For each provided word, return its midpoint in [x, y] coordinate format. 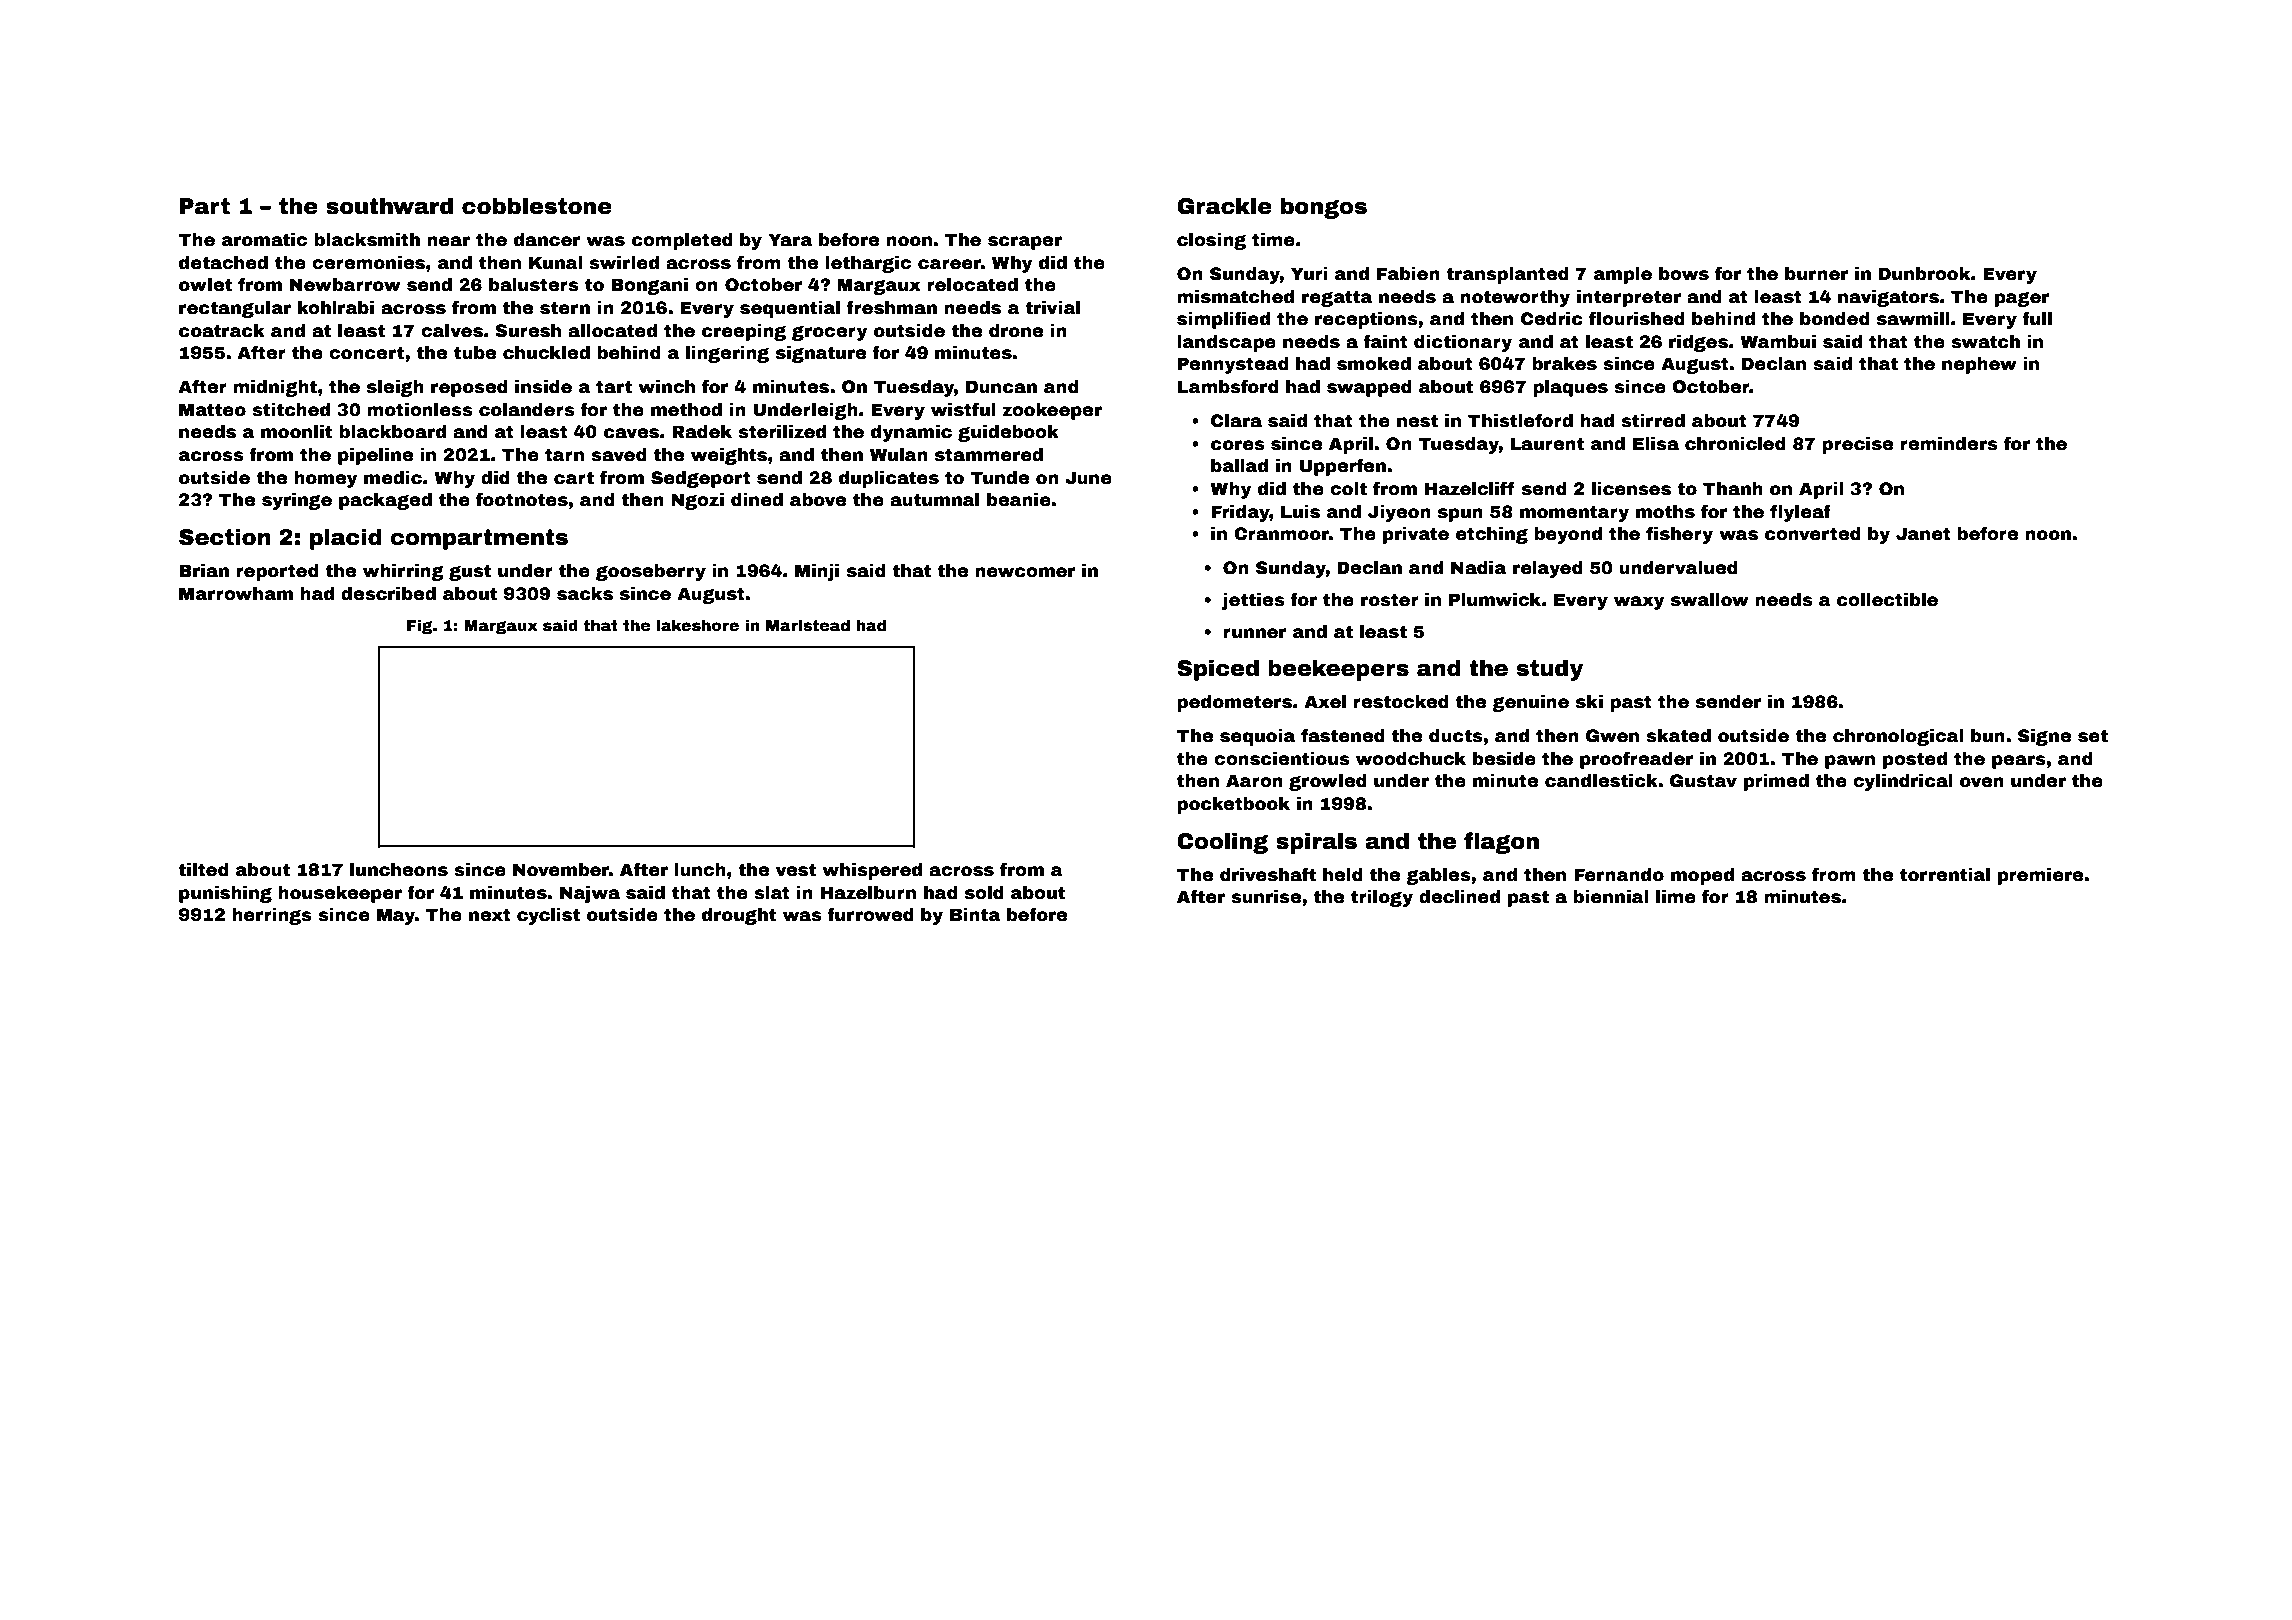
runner [1254, 633]
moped [1702, 876]
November [561, 870]
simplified [1223, 320]
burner [1816, 274]
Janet [1923, 534]
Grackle [1224, 206]
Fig [420, 626]
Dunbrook [1924, 274]
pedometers [1234, 703]
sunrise [1266, 897]
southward [389, 206]
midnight [275, 388]
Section [225, 537]
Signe [2044, 737]
